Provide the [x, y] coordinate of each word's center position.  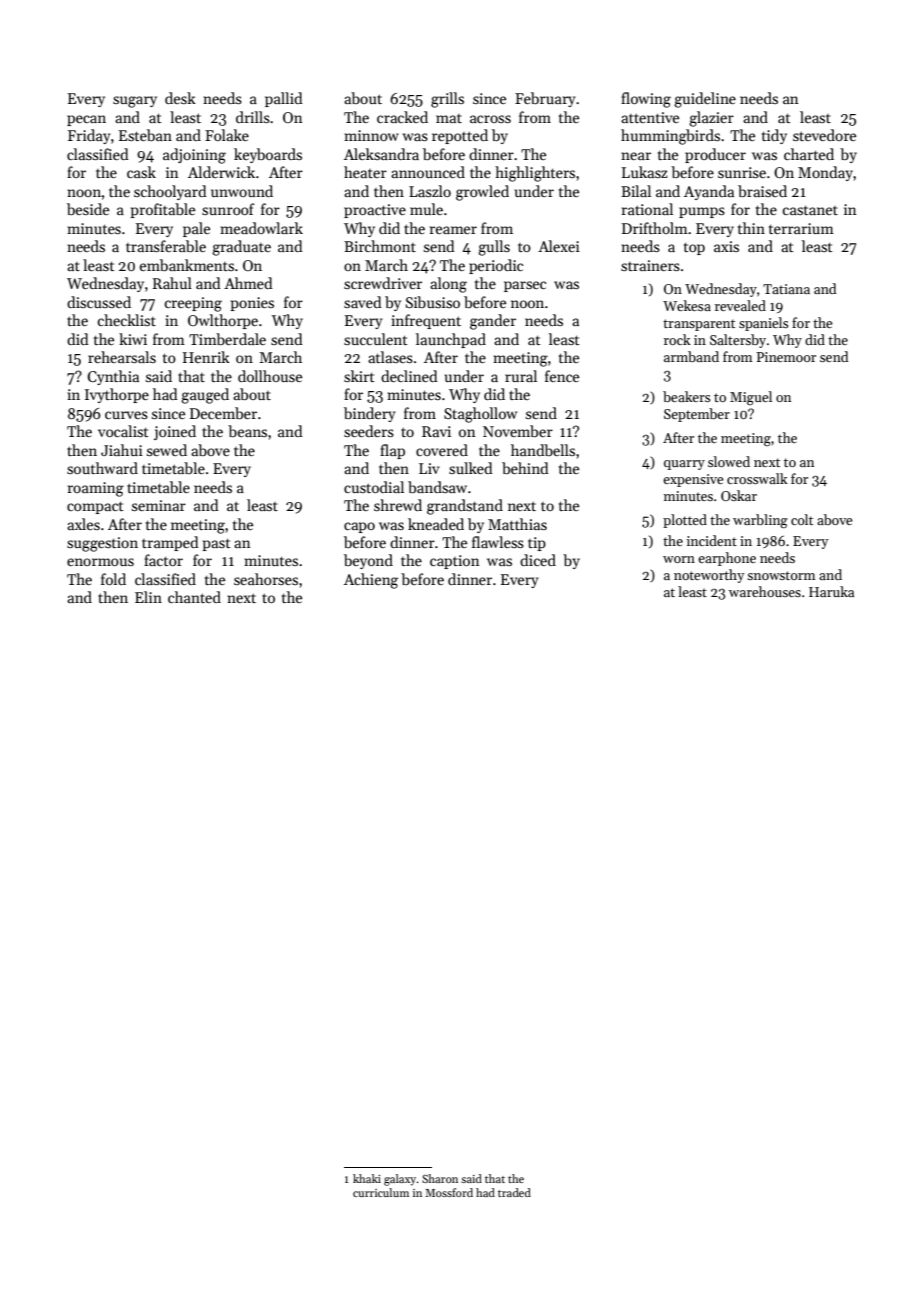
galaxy [400, 1180]
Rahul [172, 283]
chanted [194, 597]
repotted [460, 136]
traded [514, 1192]
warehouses [765, 591]
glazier [711, 119]
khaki [367, 1178]
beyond [368, 561]
